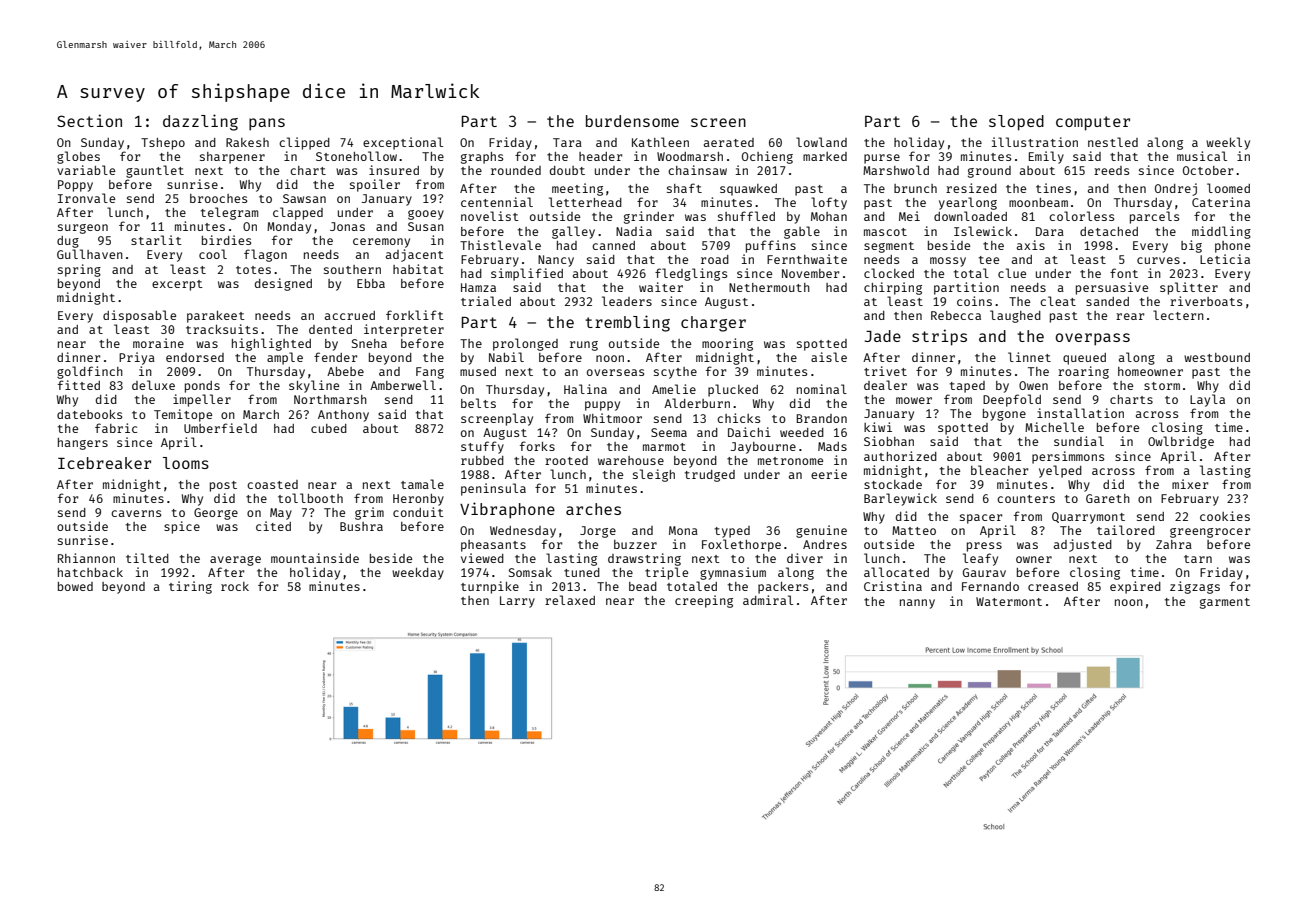  I want to click on burdensome, so click(632, 121).
